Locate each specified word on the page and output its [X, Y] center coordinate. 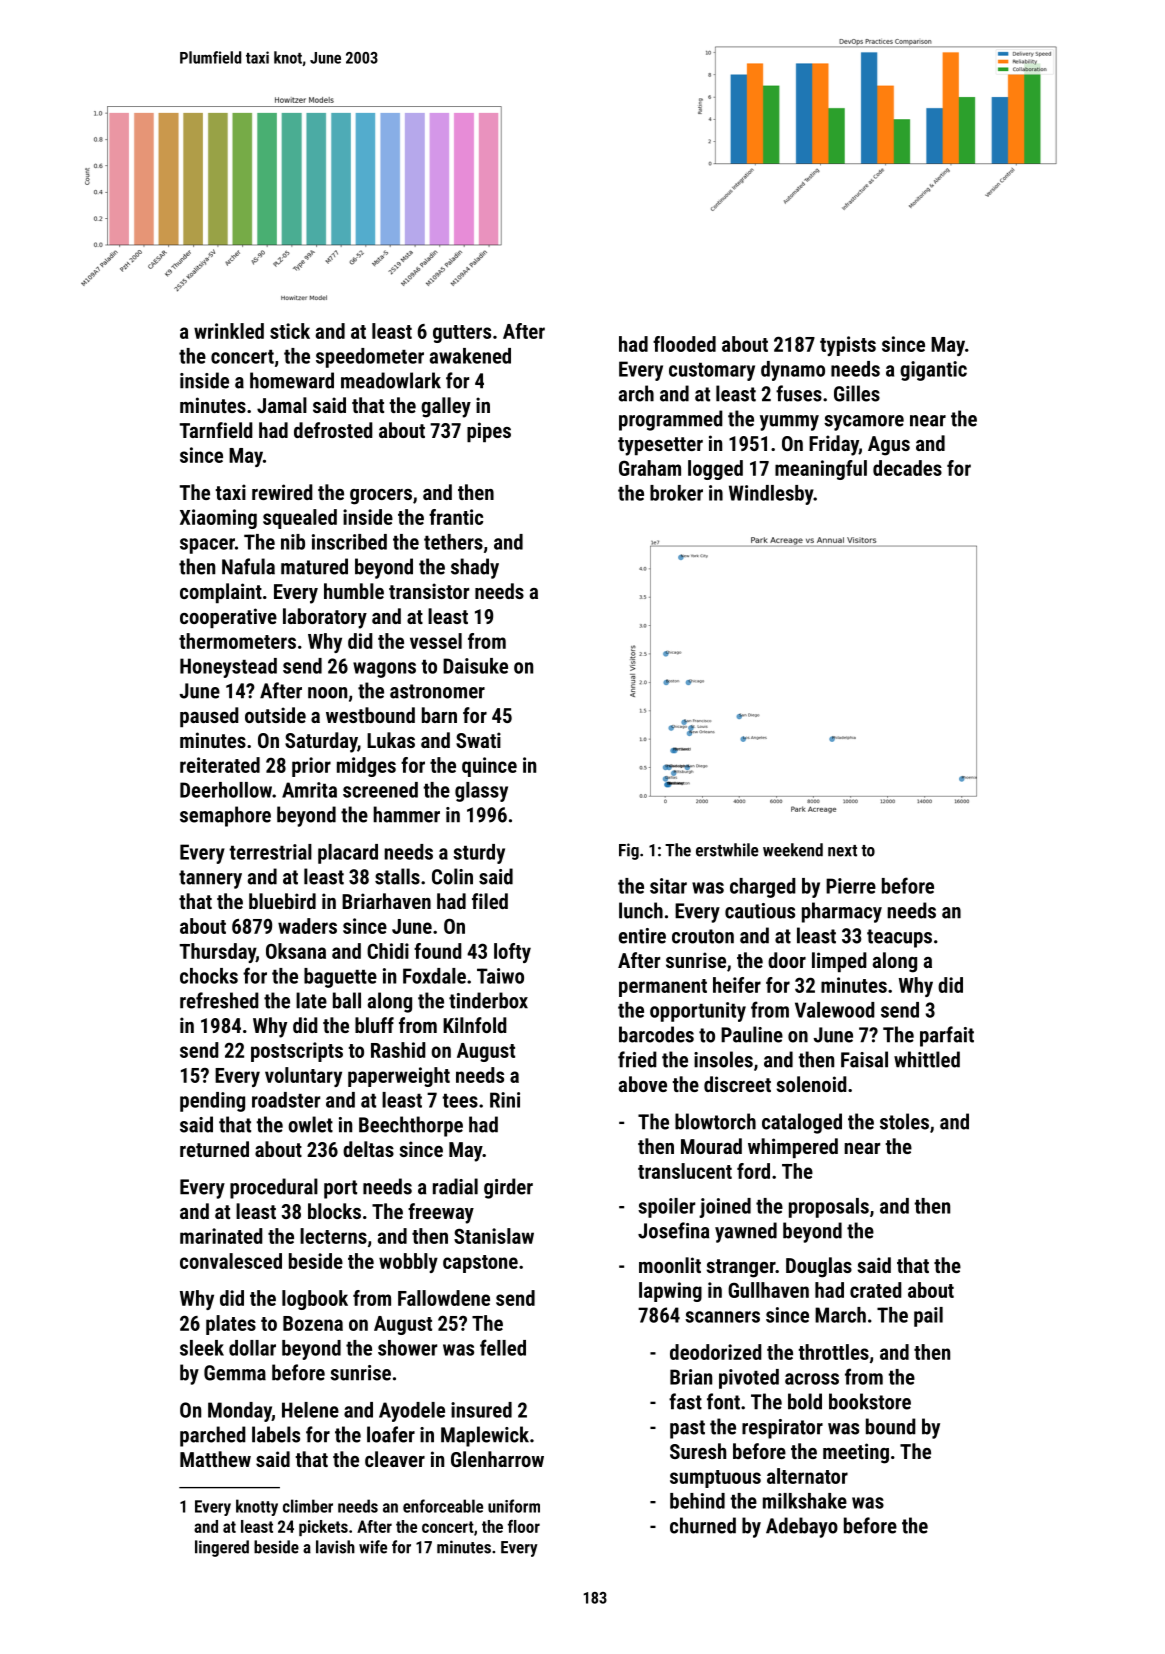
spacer [207, 546]
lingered [222, 1548]
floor [524, 1526]
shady [475, 568]
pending [212, 1102]
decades [907, 468]
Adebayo [802, 1527]
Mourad [711, 1146]
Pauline [752, 1034]
